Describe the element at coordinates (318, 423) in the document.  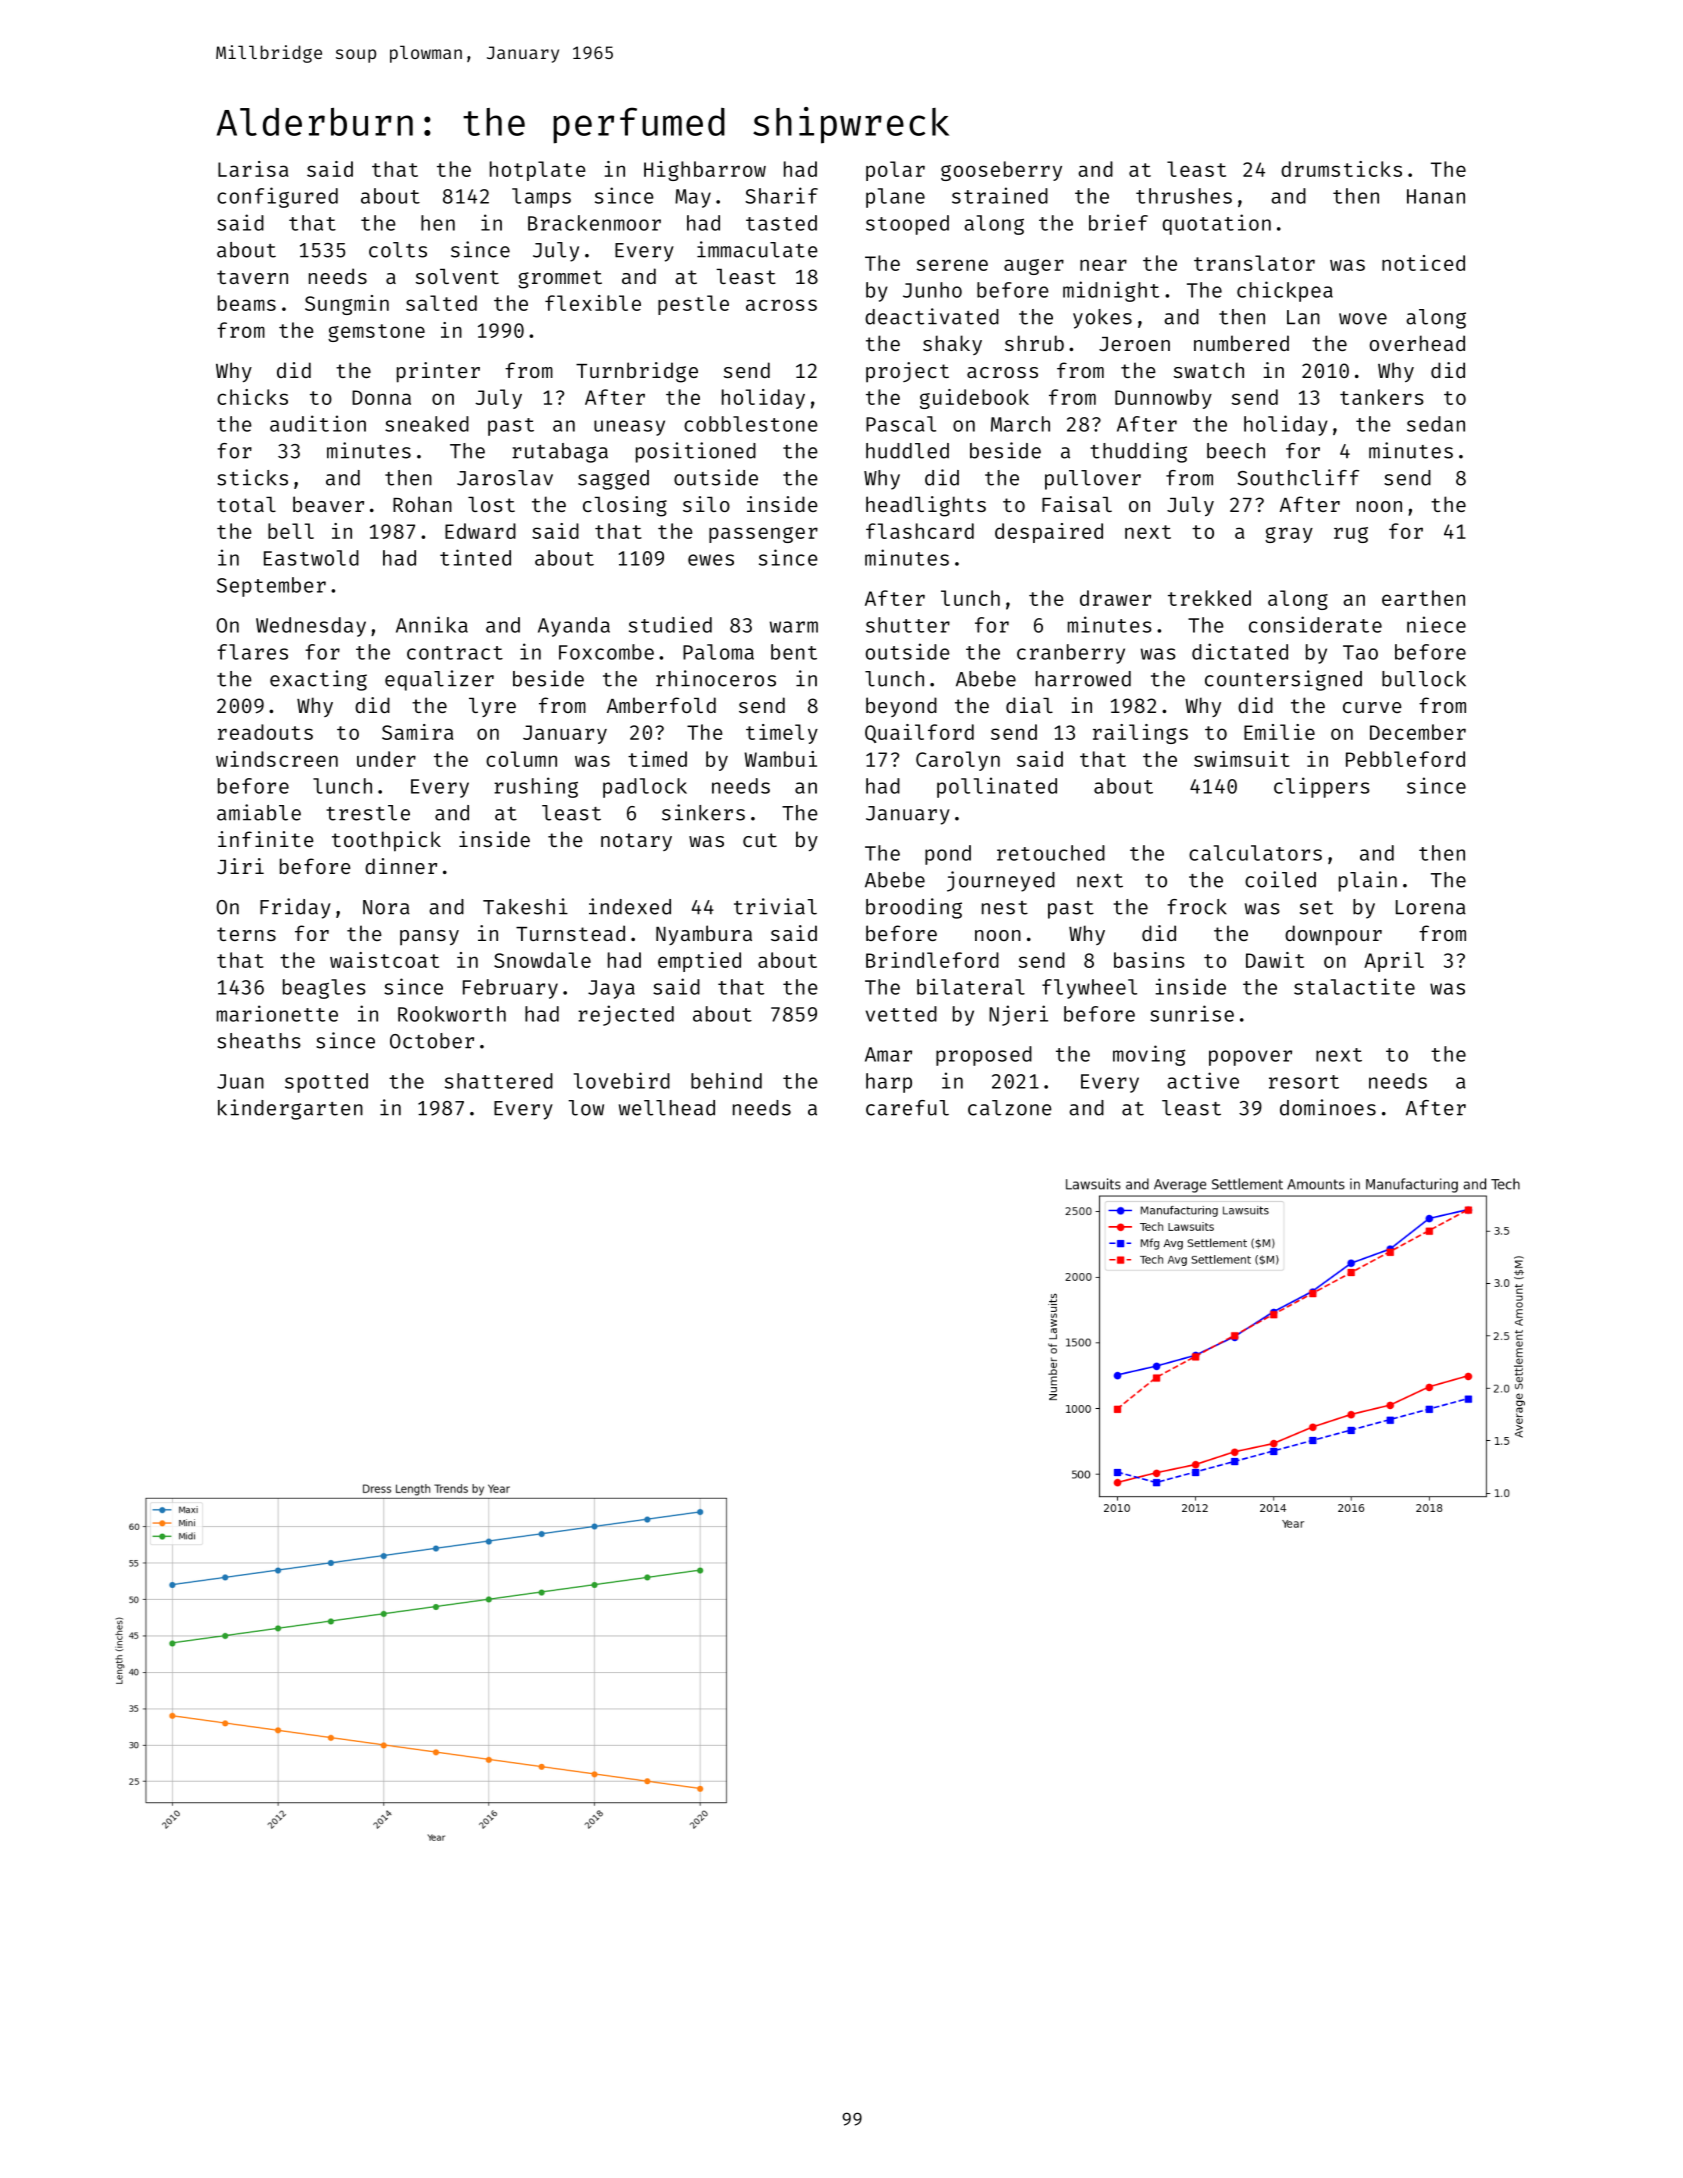
I see `audition` at that location.
